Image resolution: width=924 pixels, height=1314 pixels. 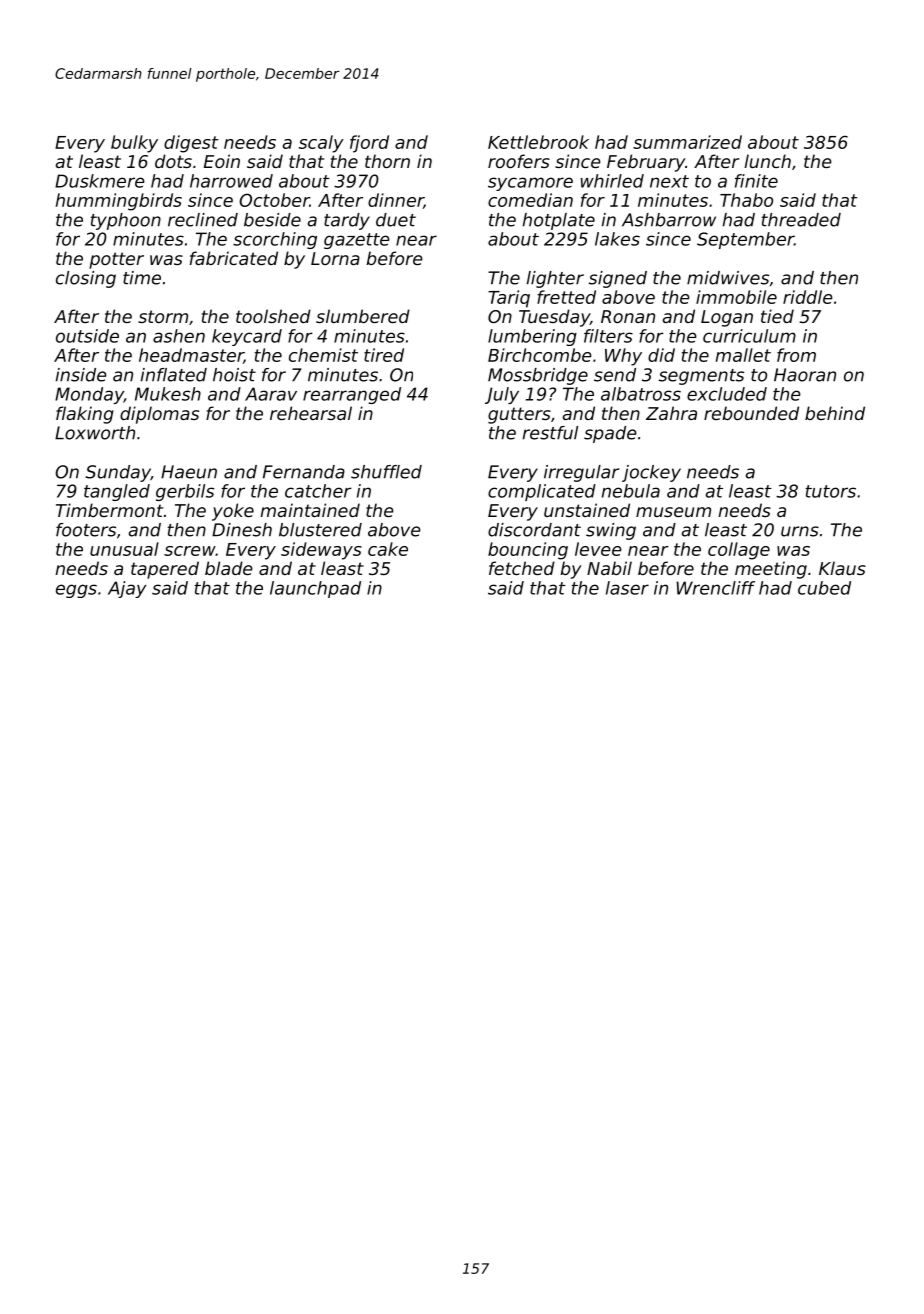 I want to click on cake, so click(x=388, y=549).
